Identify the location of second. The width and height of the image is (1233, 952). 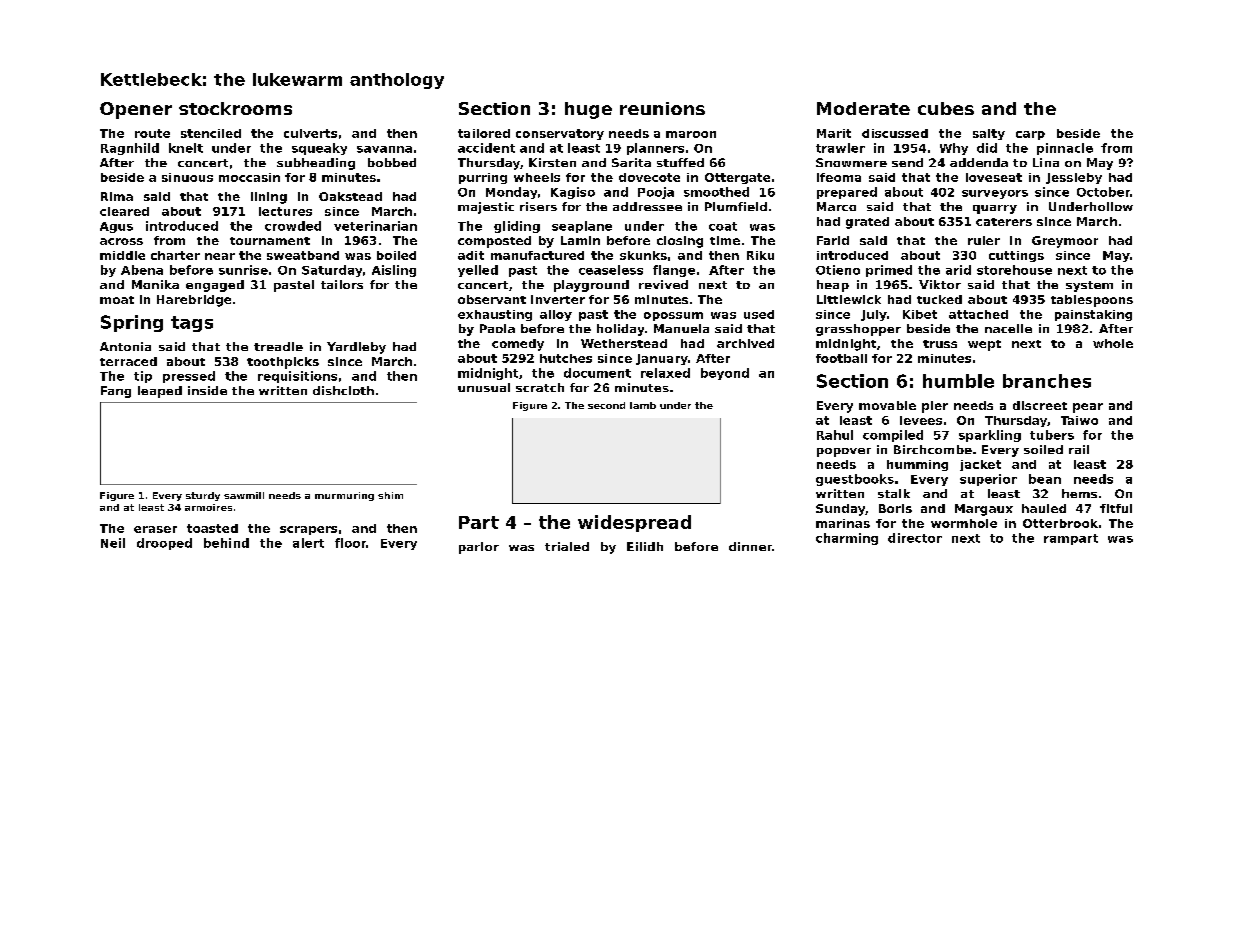
(606, 405).
